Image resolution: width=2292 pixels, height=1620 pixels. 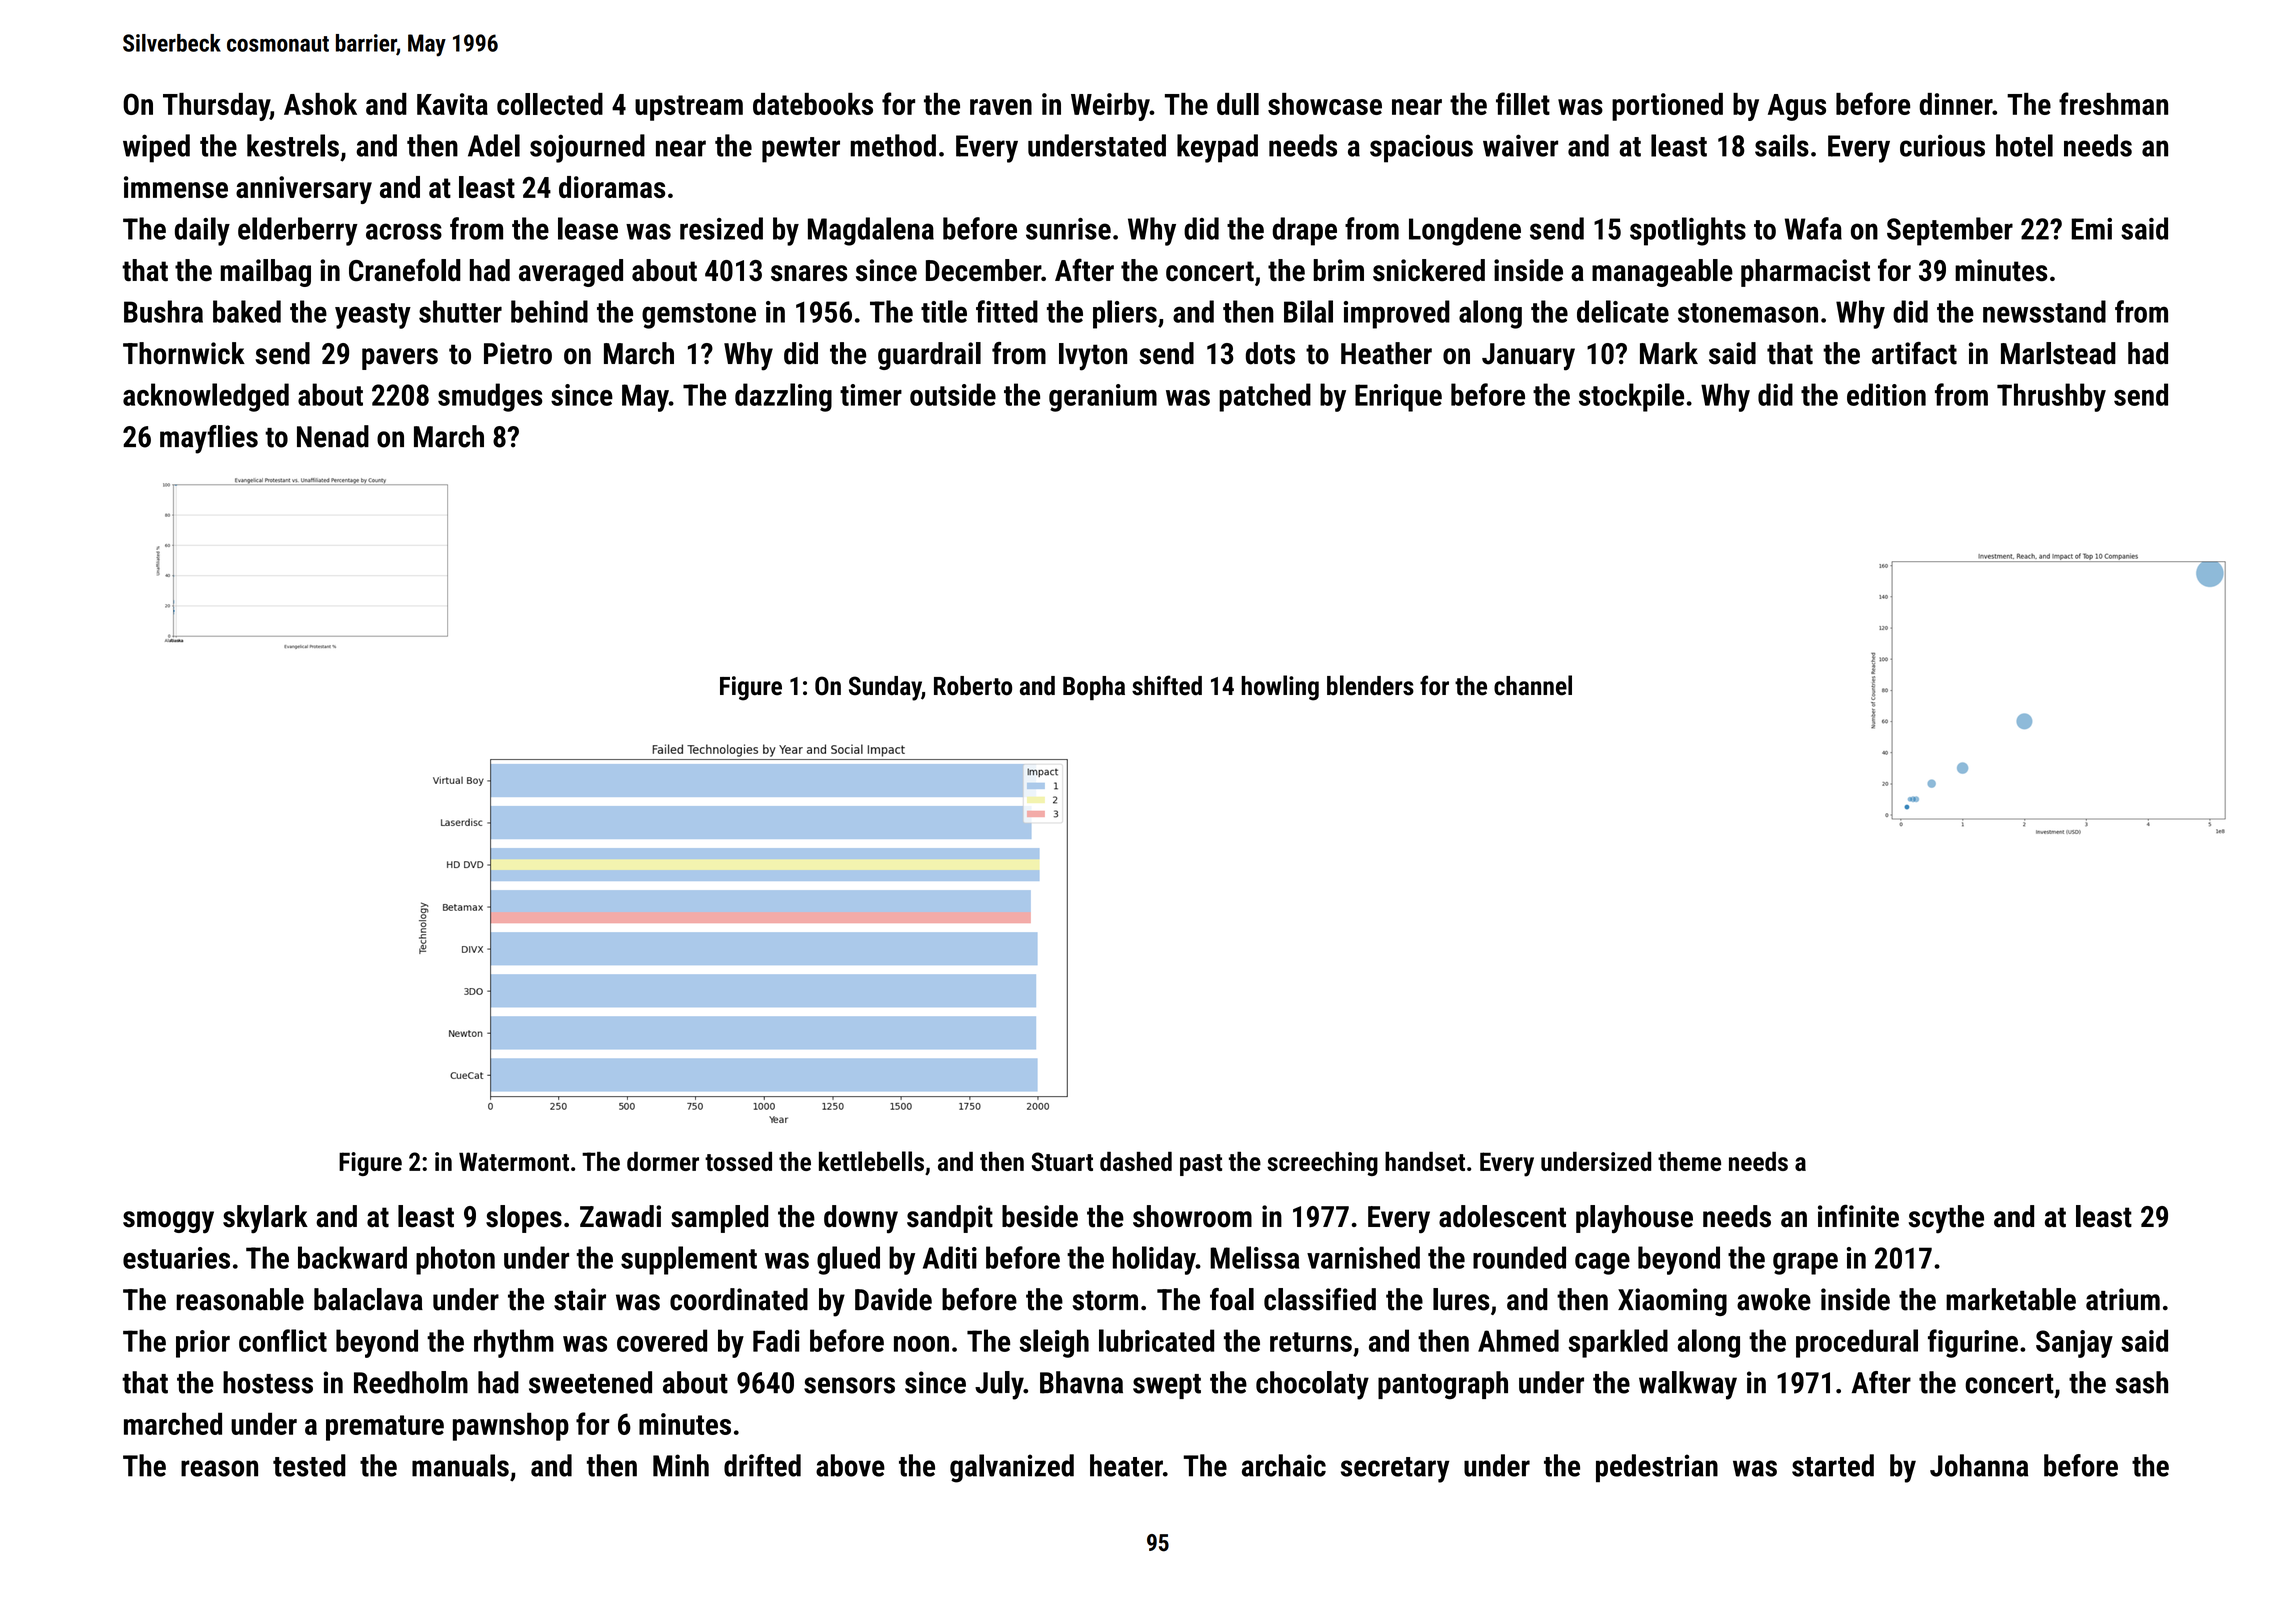 I want to click on grape, so click(x=1805, y=1264).
